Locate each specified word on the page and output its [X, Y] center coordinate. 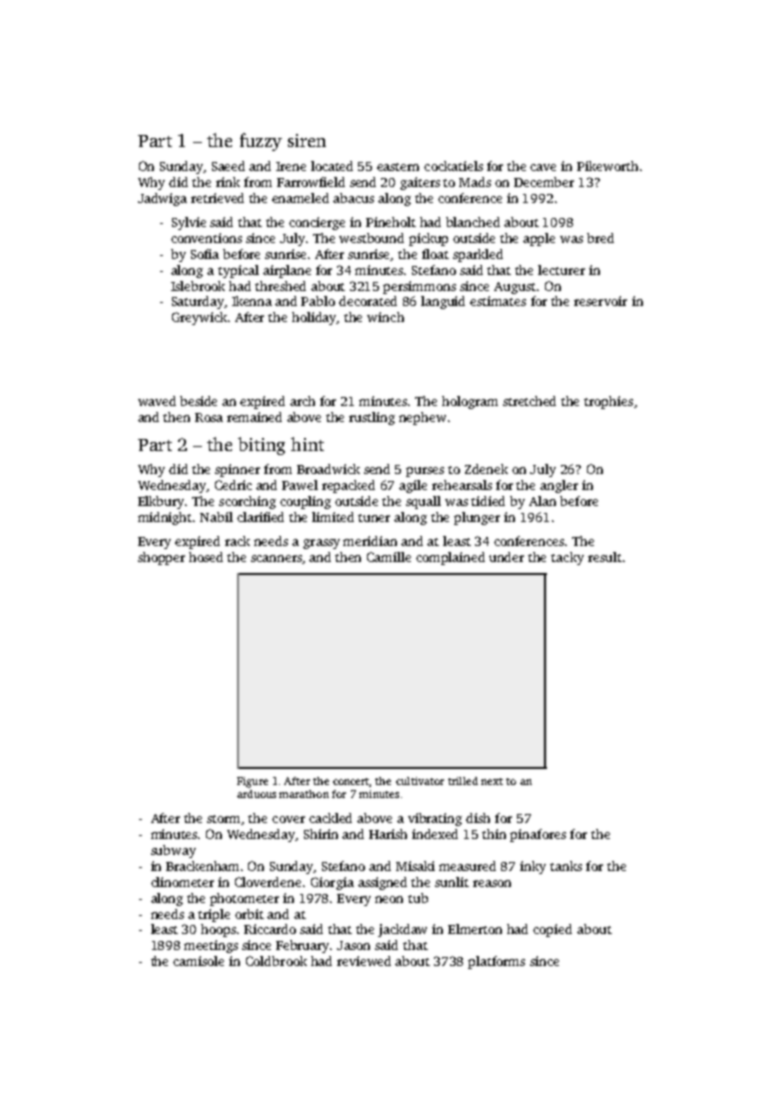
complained [450, 558]
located [332, 166]
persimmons [419, 287]
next [492, 781]
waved [157, 401]
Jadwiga [162, 199]
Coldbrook [276, 961]
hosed [206, 557]
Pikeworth [607, 166]
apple [539, 239]
